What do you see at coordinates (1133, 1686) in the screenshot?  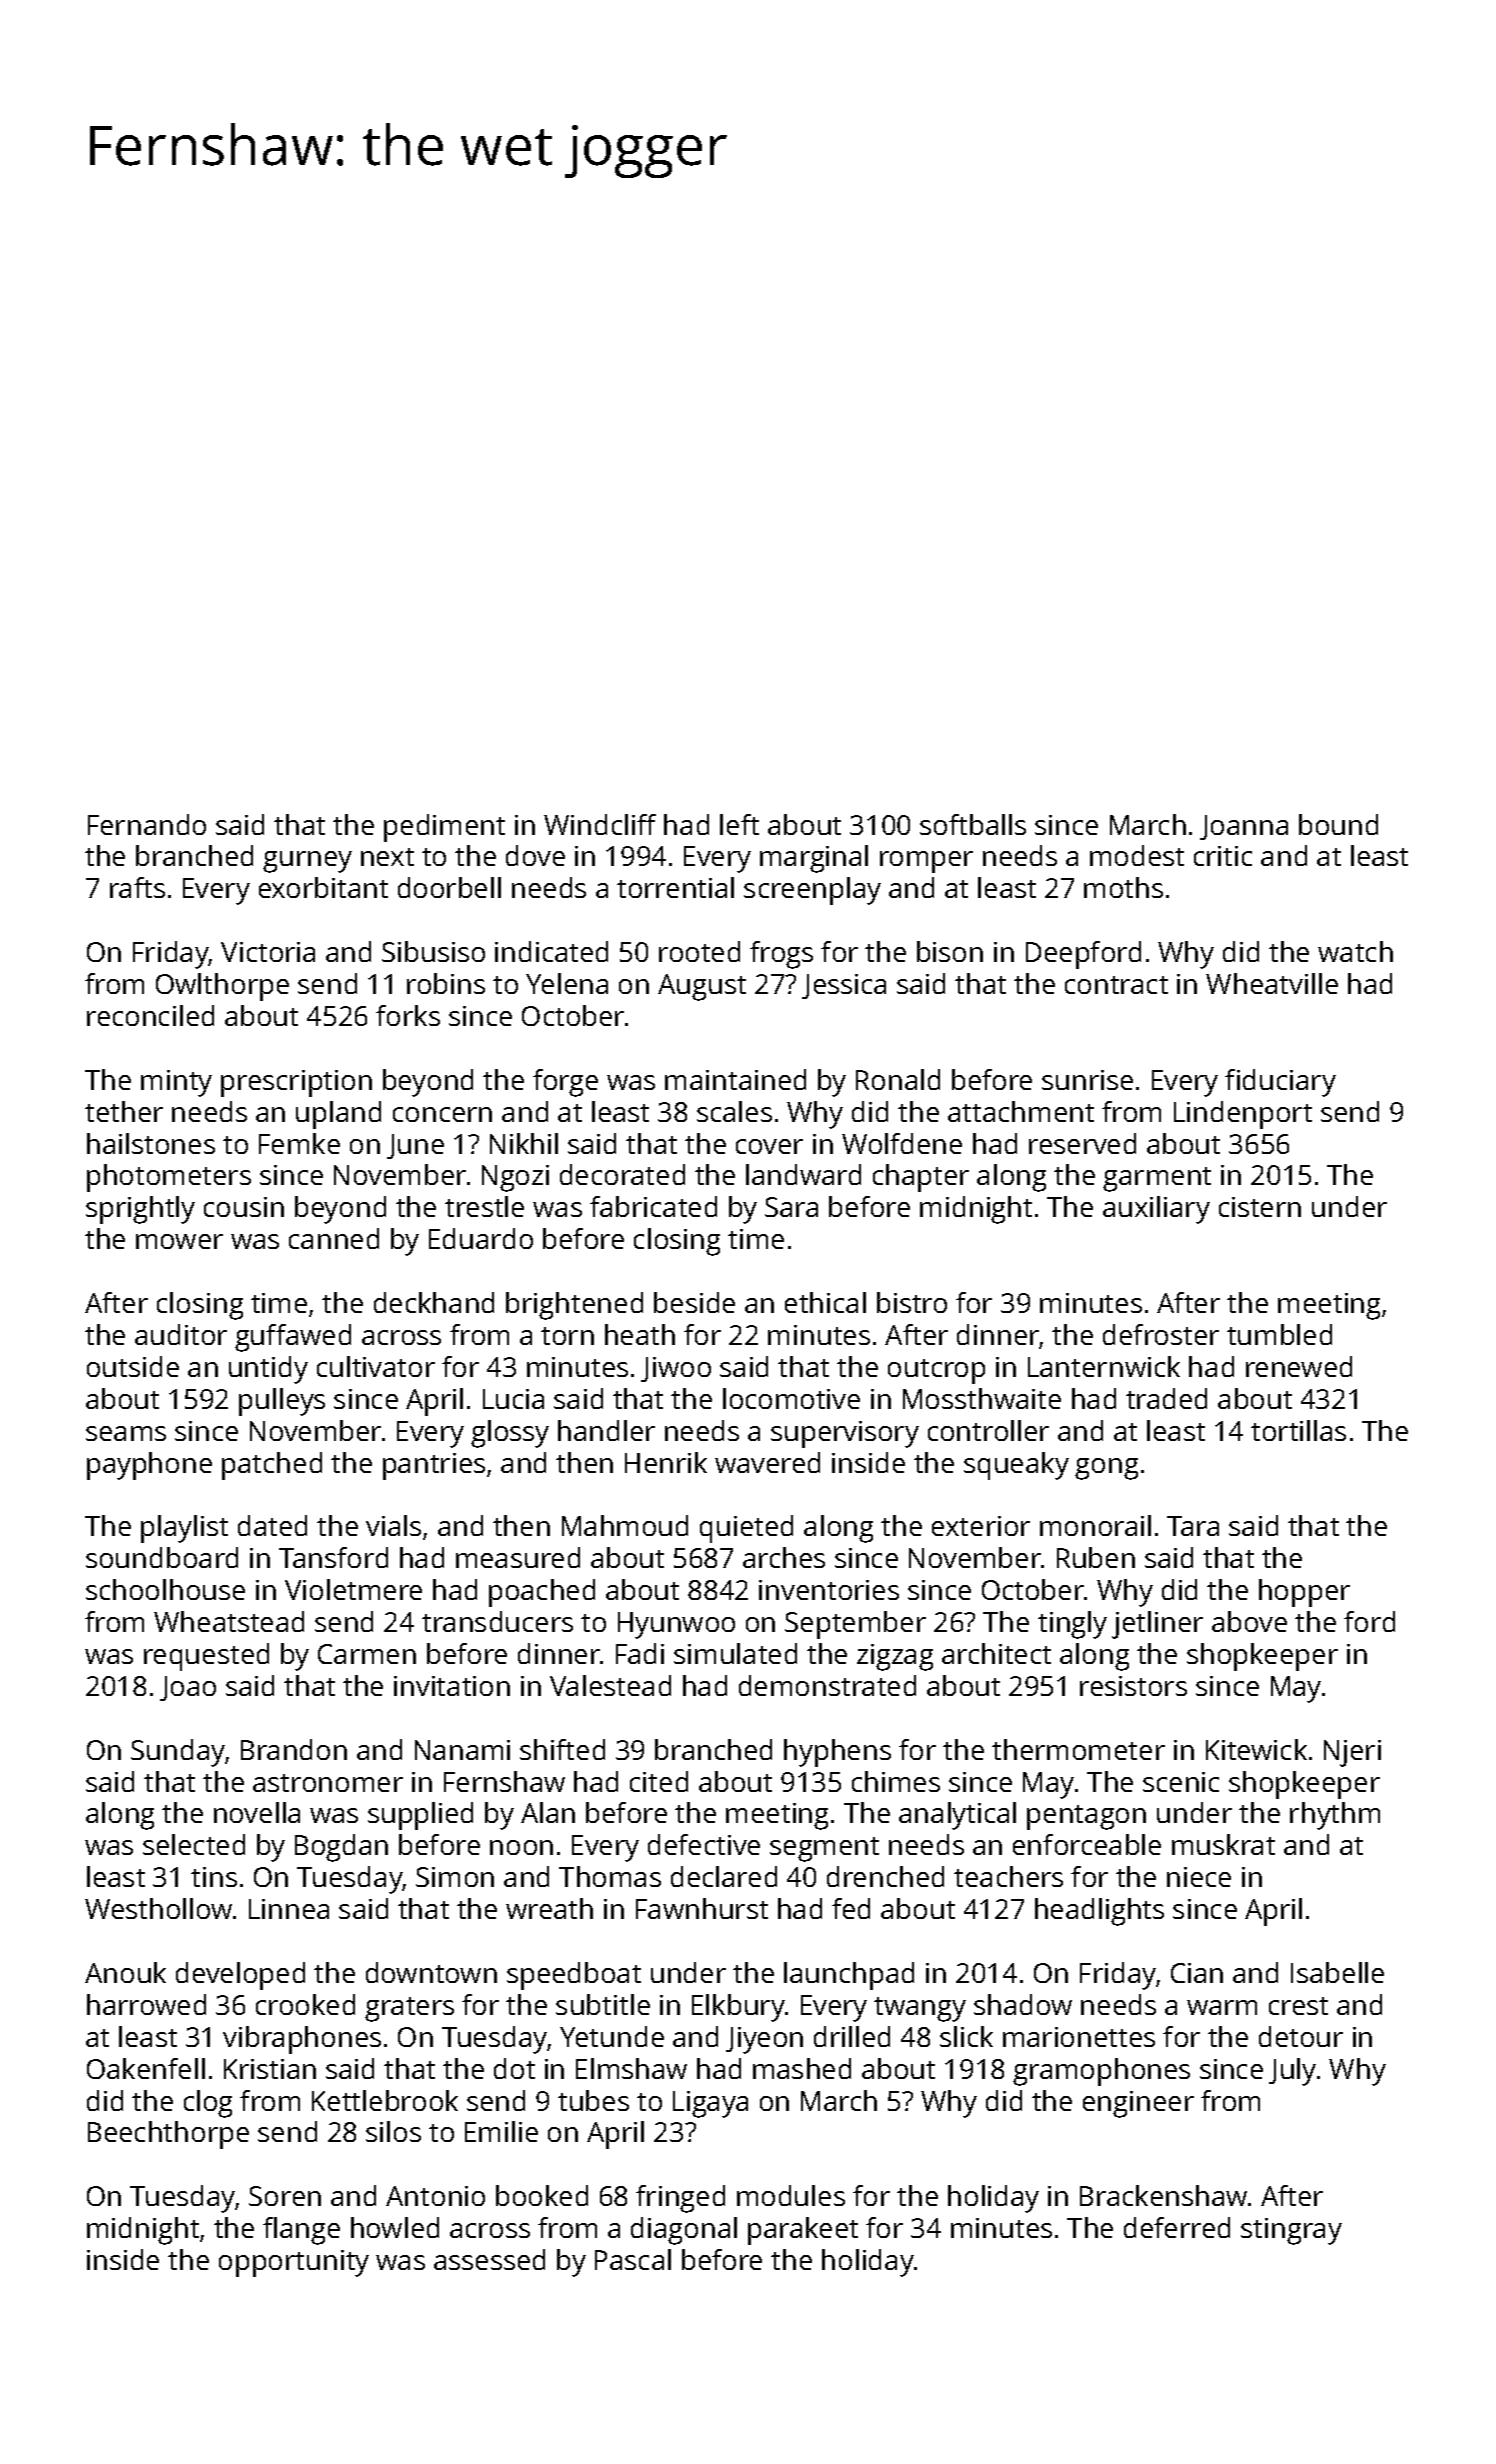 I see `resistors` at bounding box center [1133, 1686].
